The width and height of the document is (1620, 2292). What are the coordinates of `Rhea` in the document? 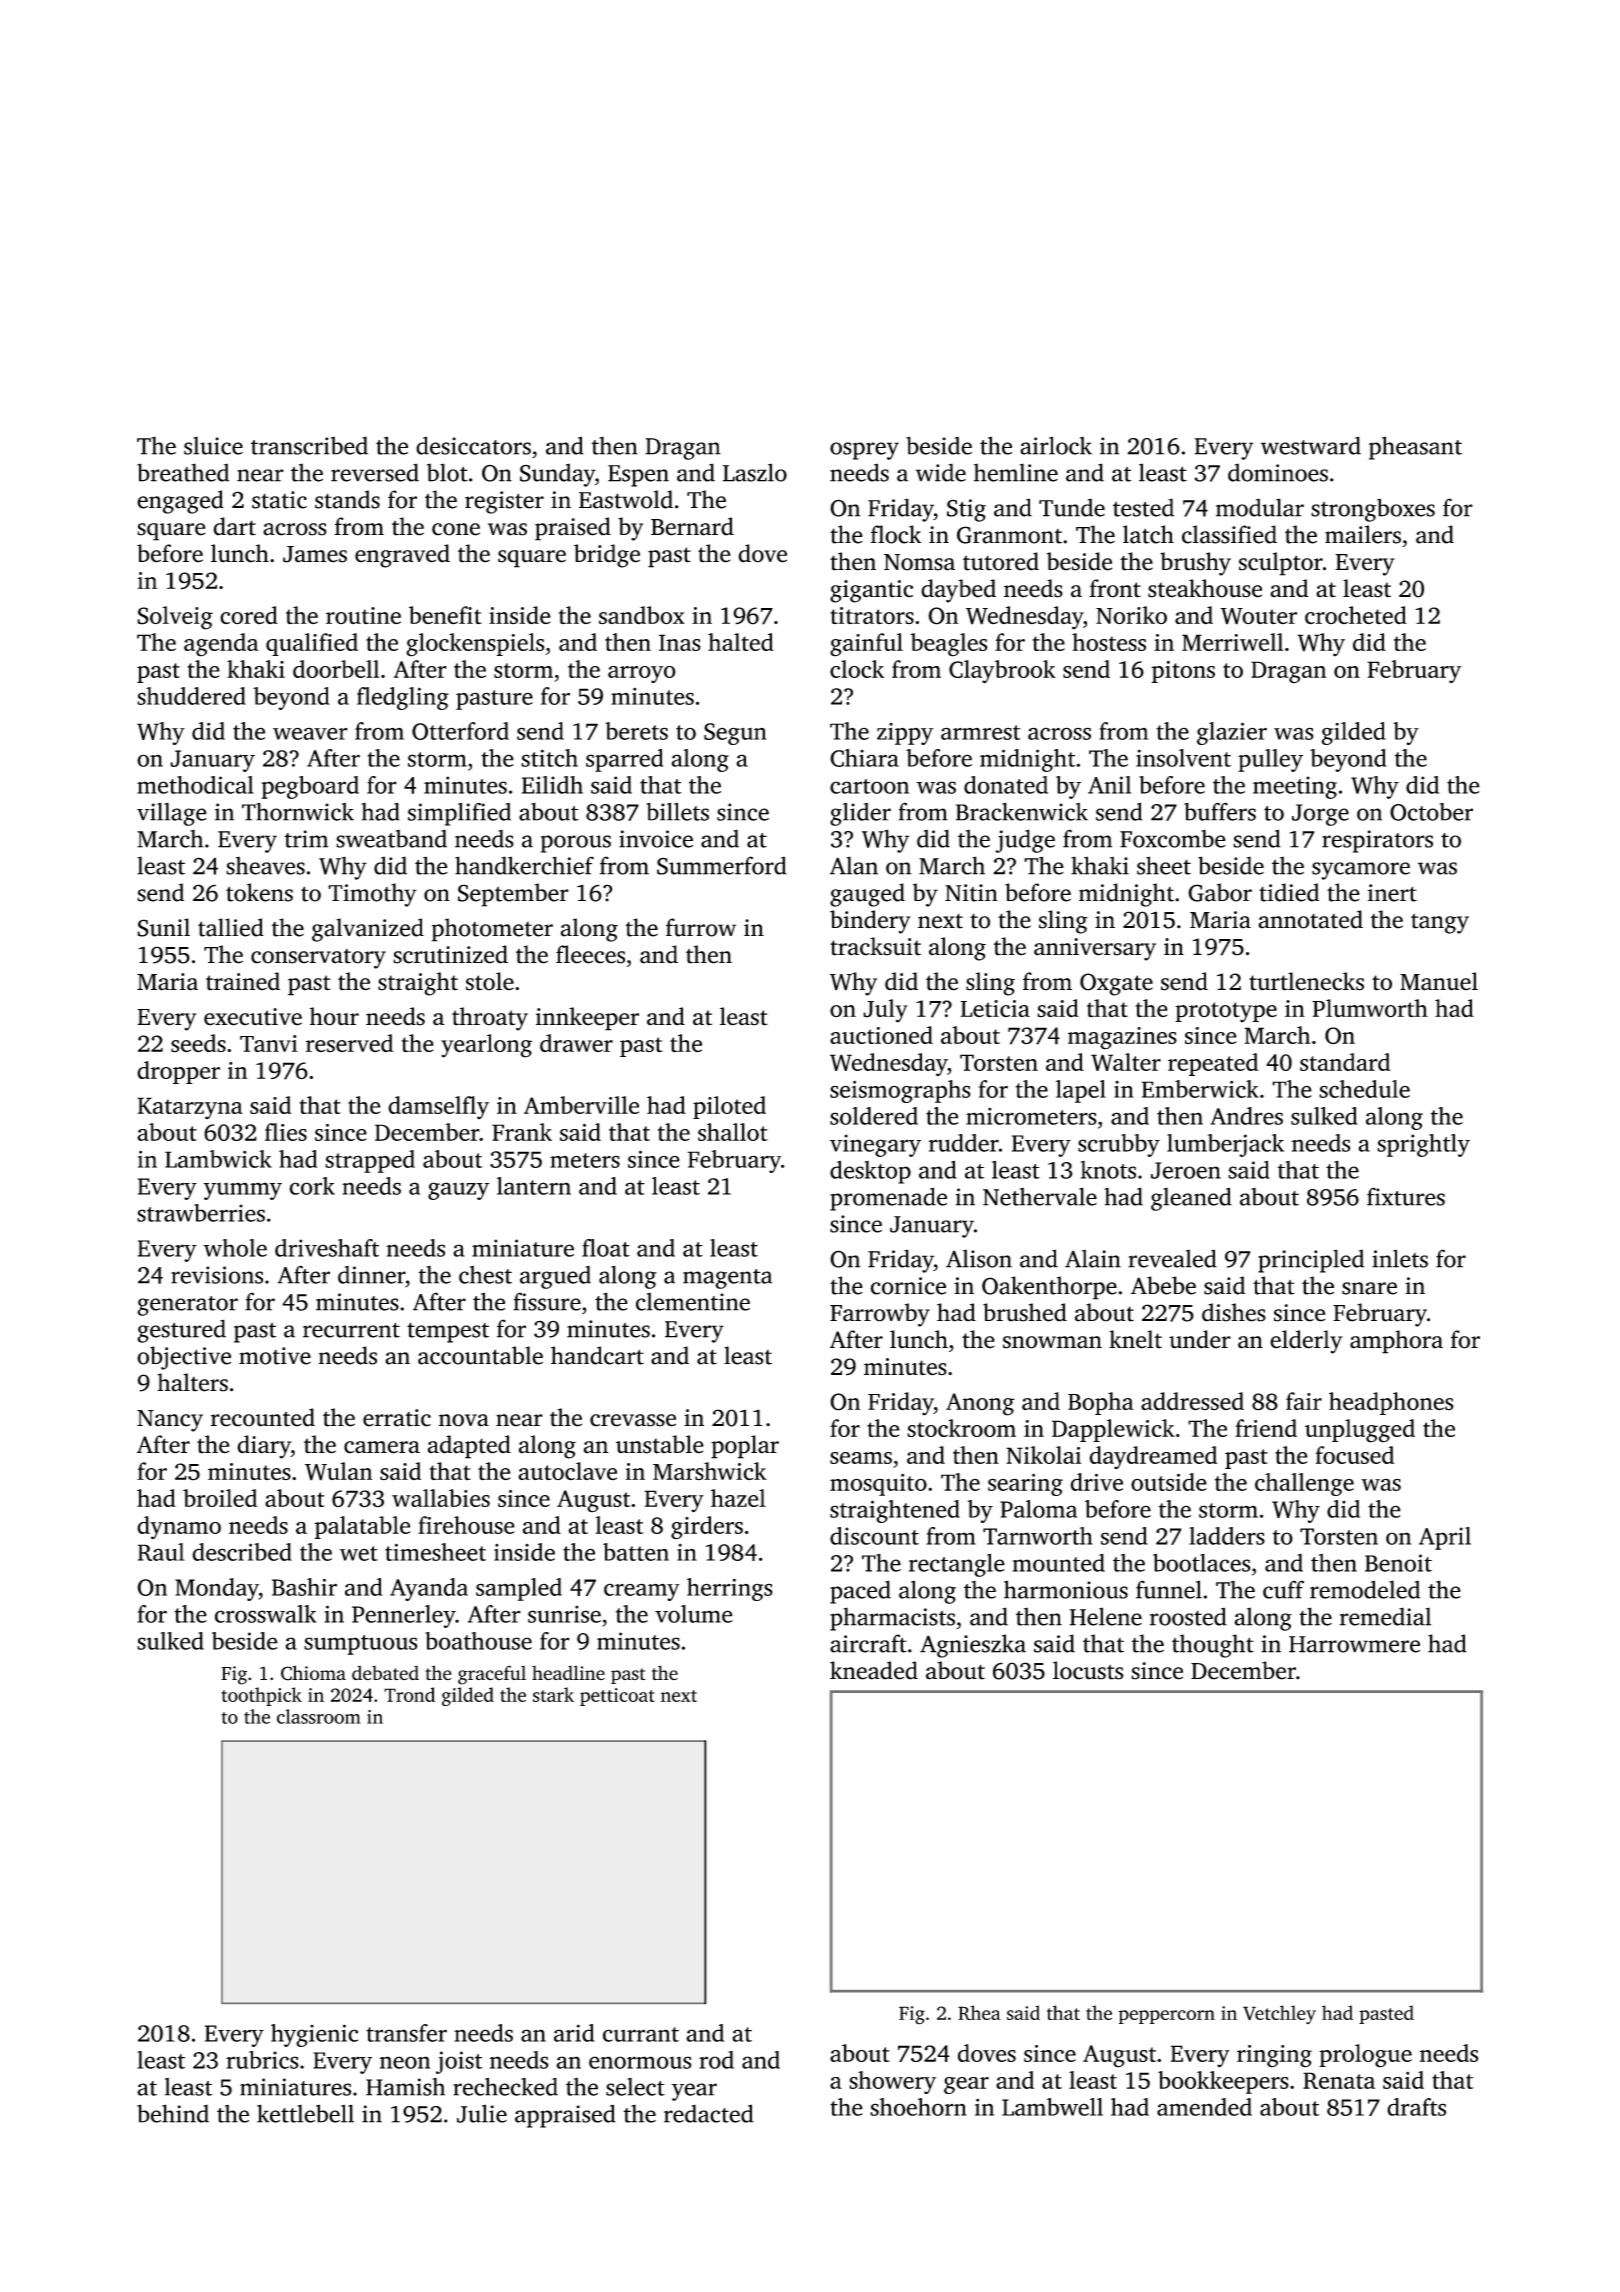 It's located at (979, 2012).
